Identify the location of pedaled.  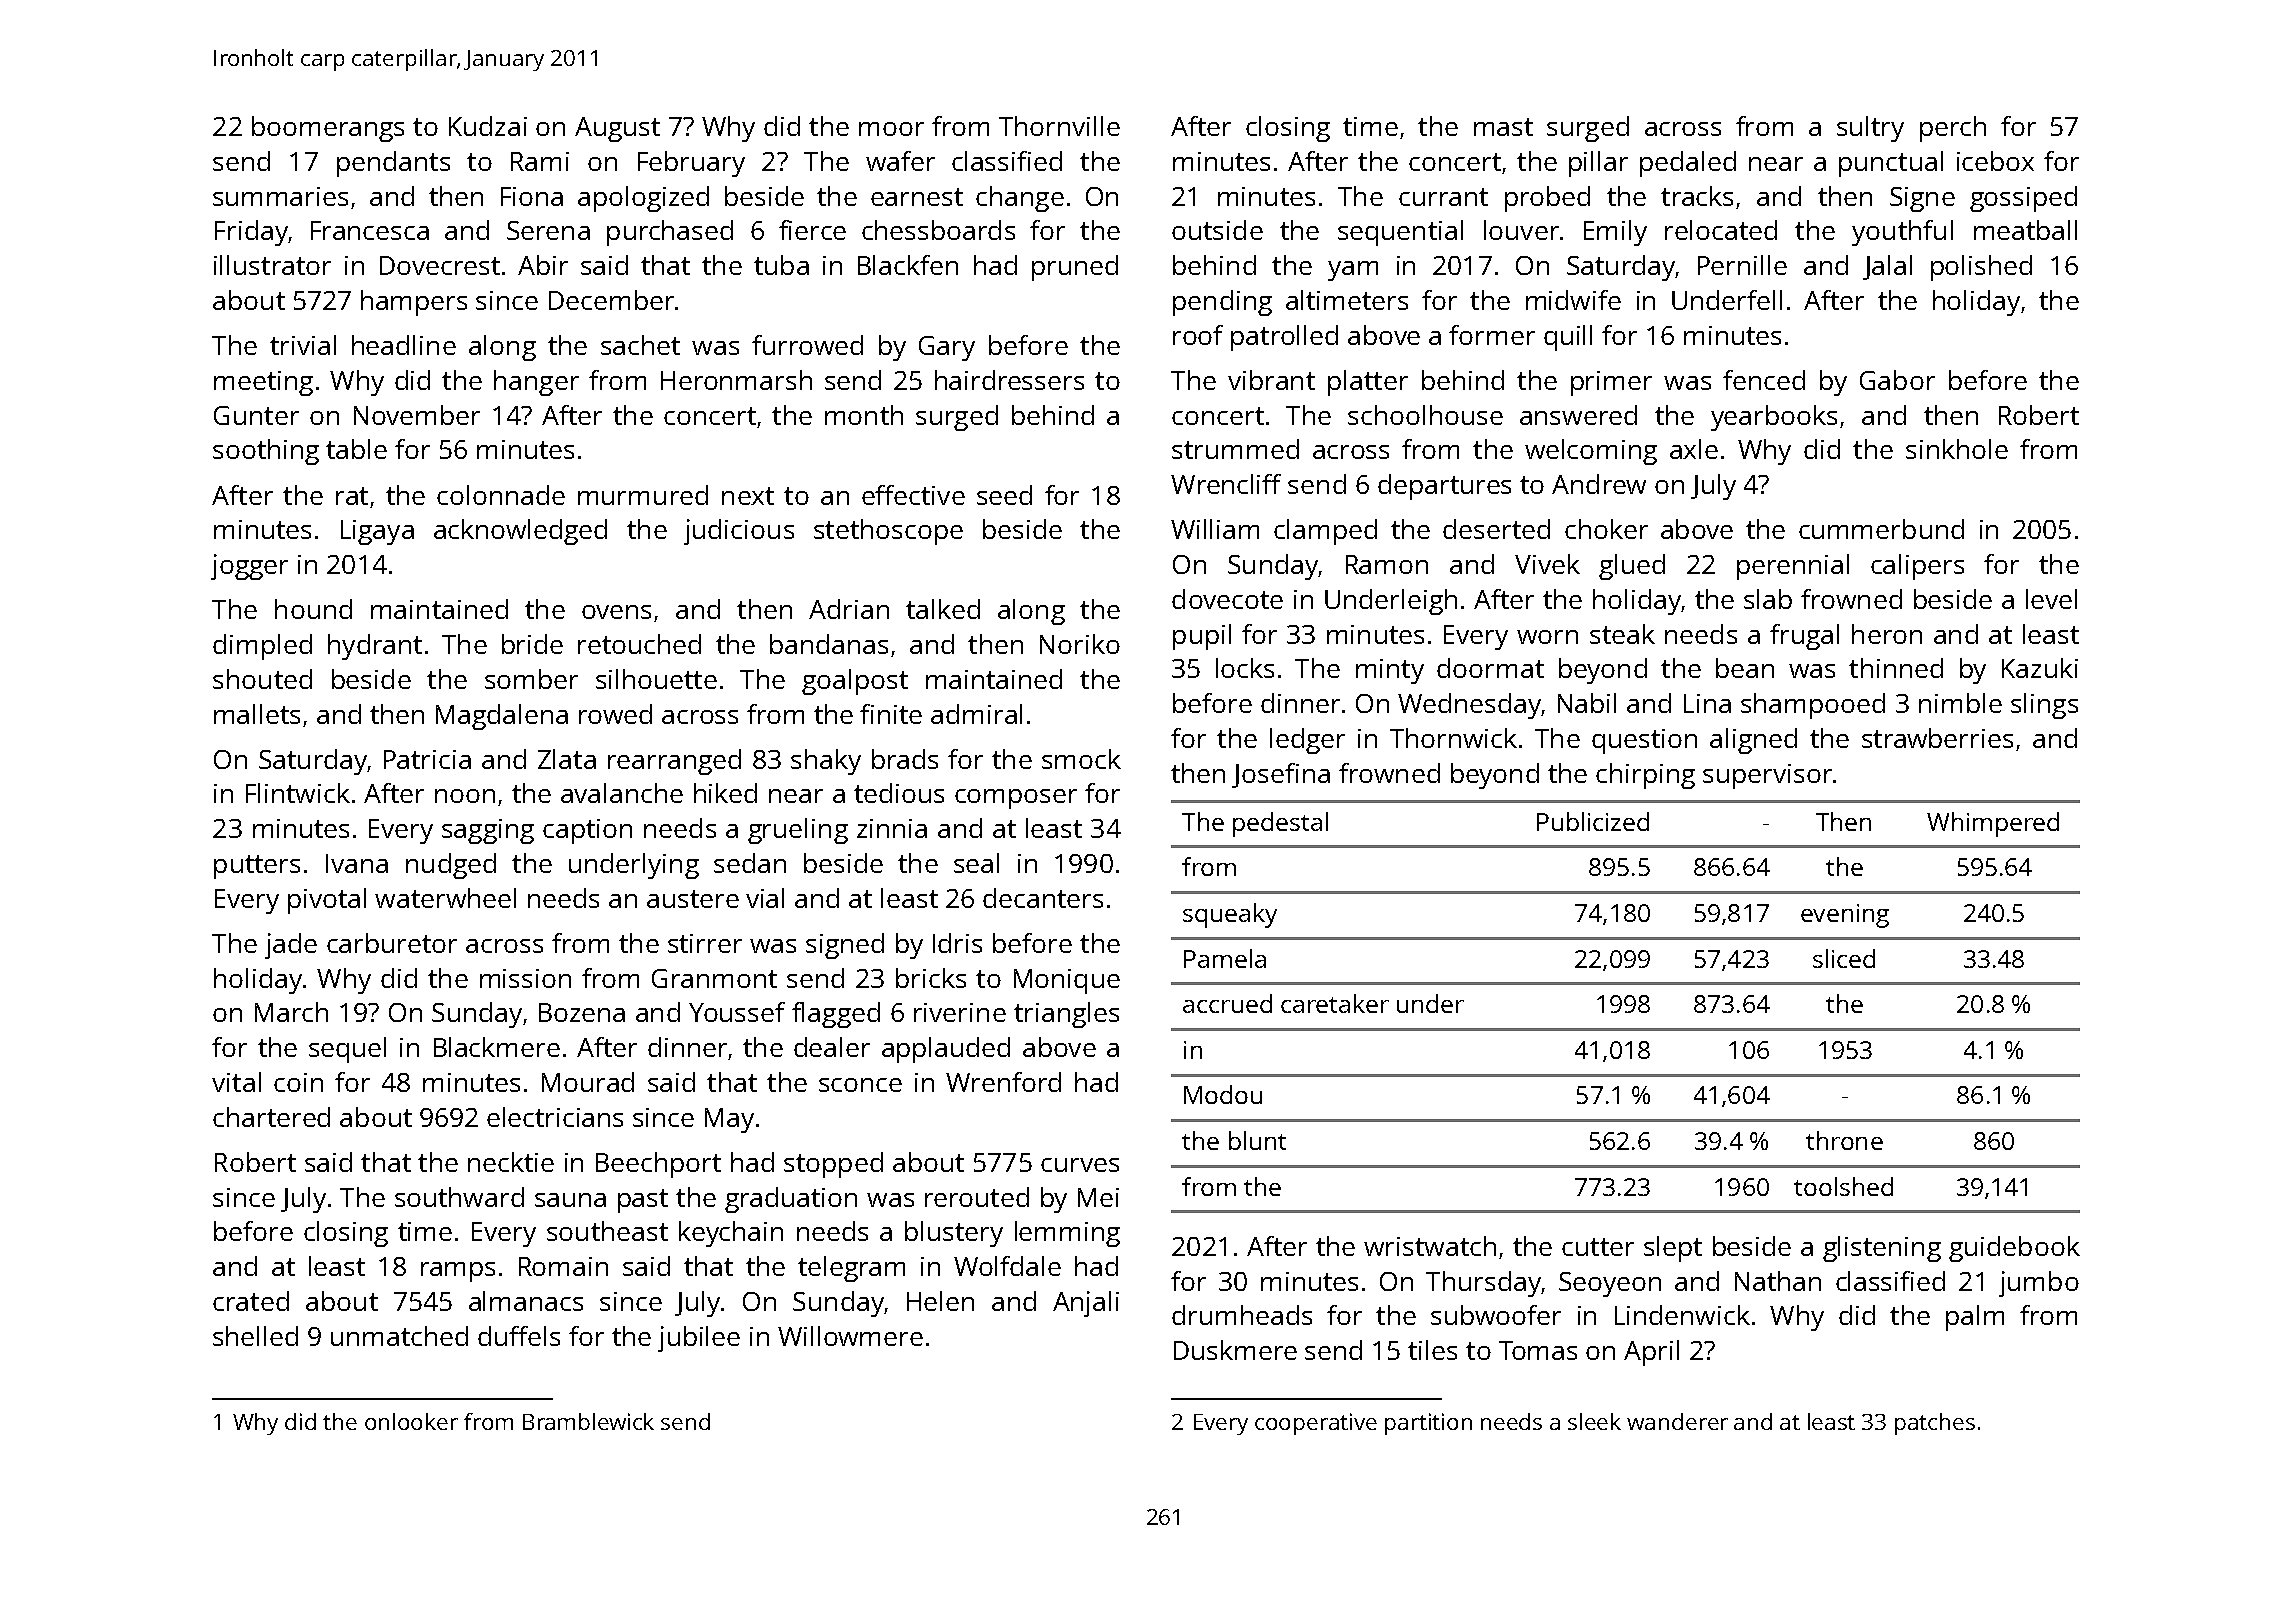
(1688, 164).
